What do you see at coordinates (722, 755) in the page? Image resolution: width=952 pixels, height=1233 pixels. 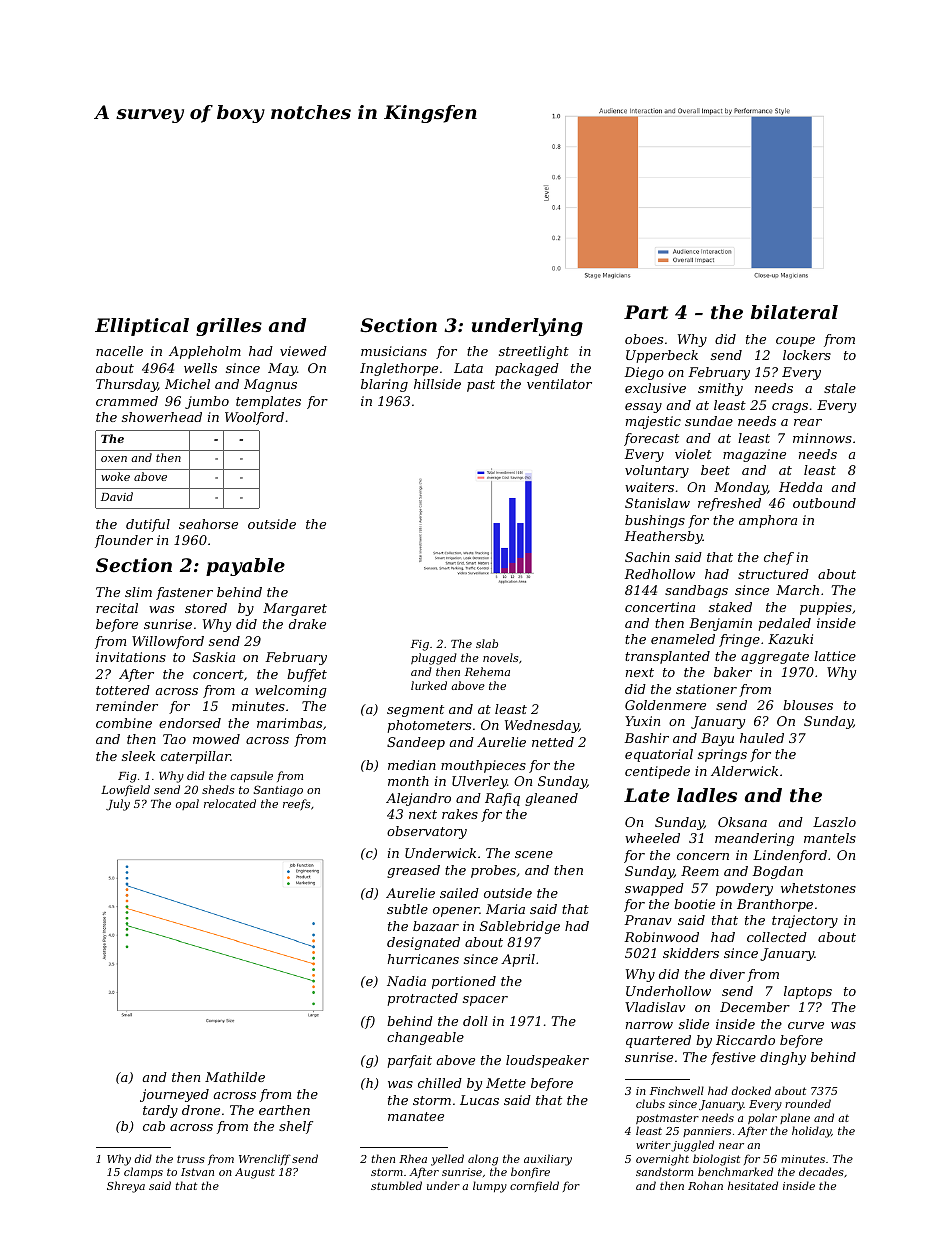 I see `springs` at bounding box center [722, 755].
